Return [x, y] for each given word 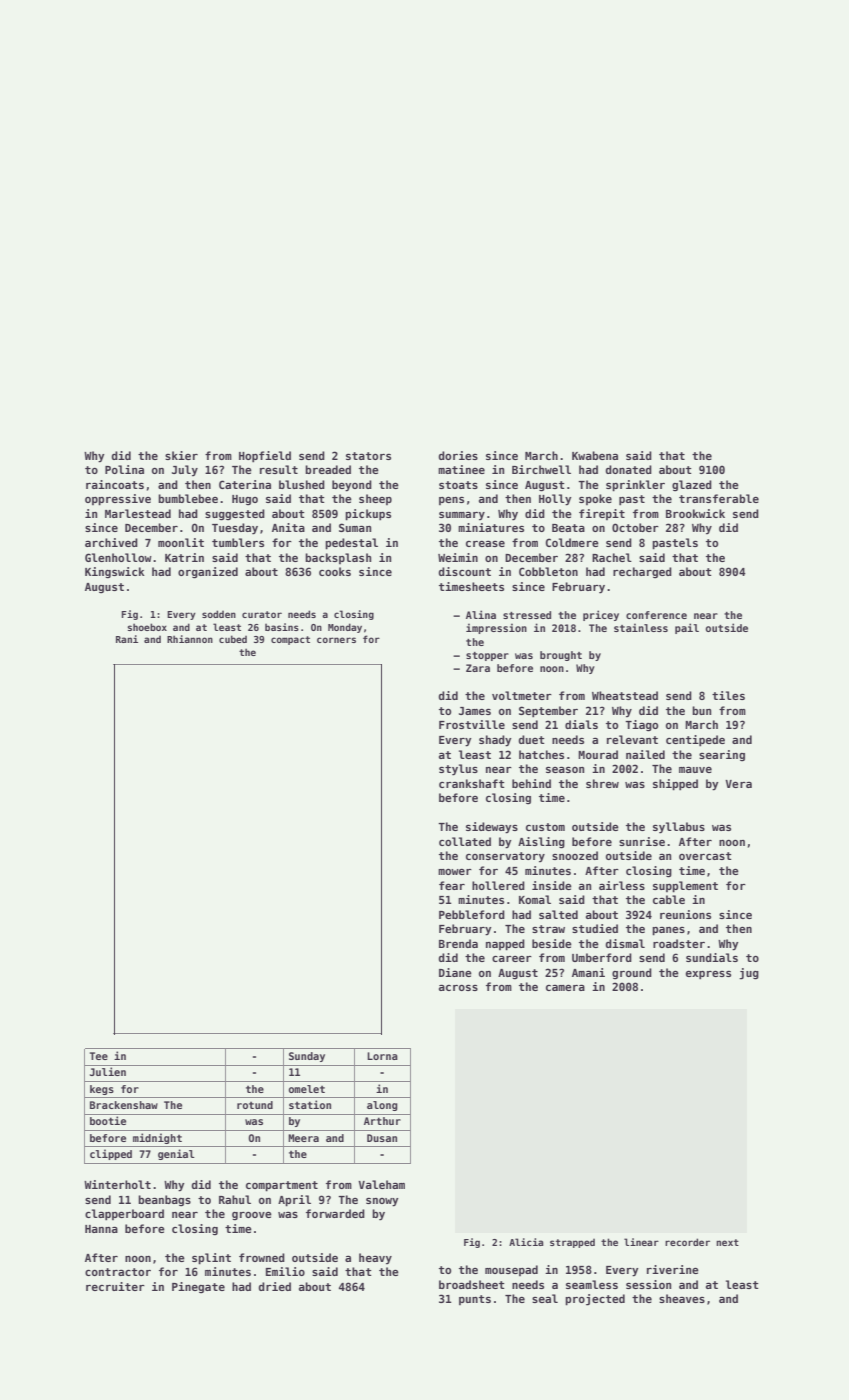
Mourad [598, 754]
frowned [262, 1257]
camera [565, 987]
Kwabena [595, 455]
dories [458, 455]
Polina [124, 469]
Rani [127, 639]
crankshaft [472, 783]
